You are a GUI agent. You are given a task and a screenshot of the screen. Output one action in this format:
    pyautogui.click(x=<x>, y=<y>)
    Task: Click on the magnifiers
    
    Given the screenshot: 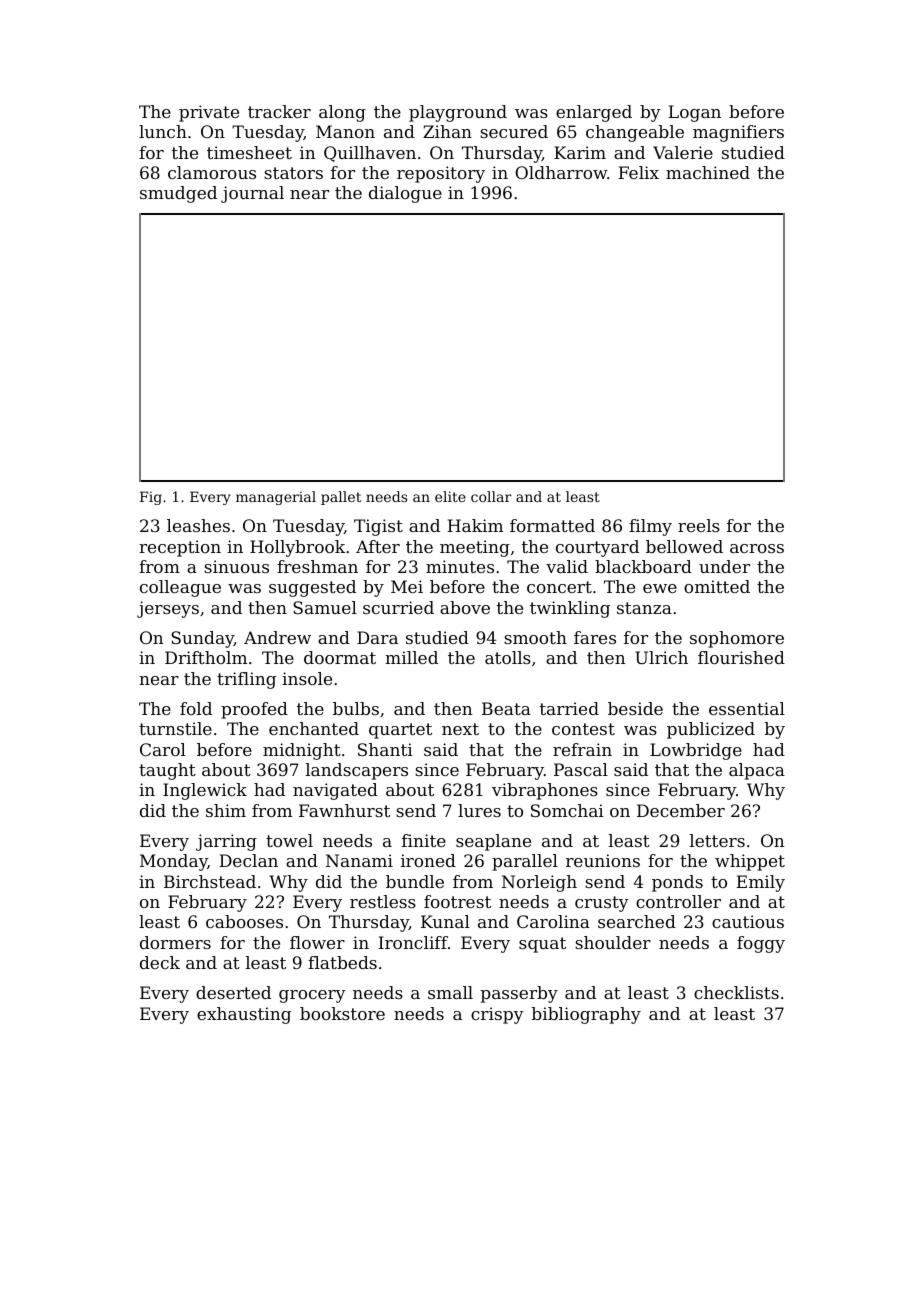 What is the action you would take?
    pyautogui.click(x=738, y=133)
